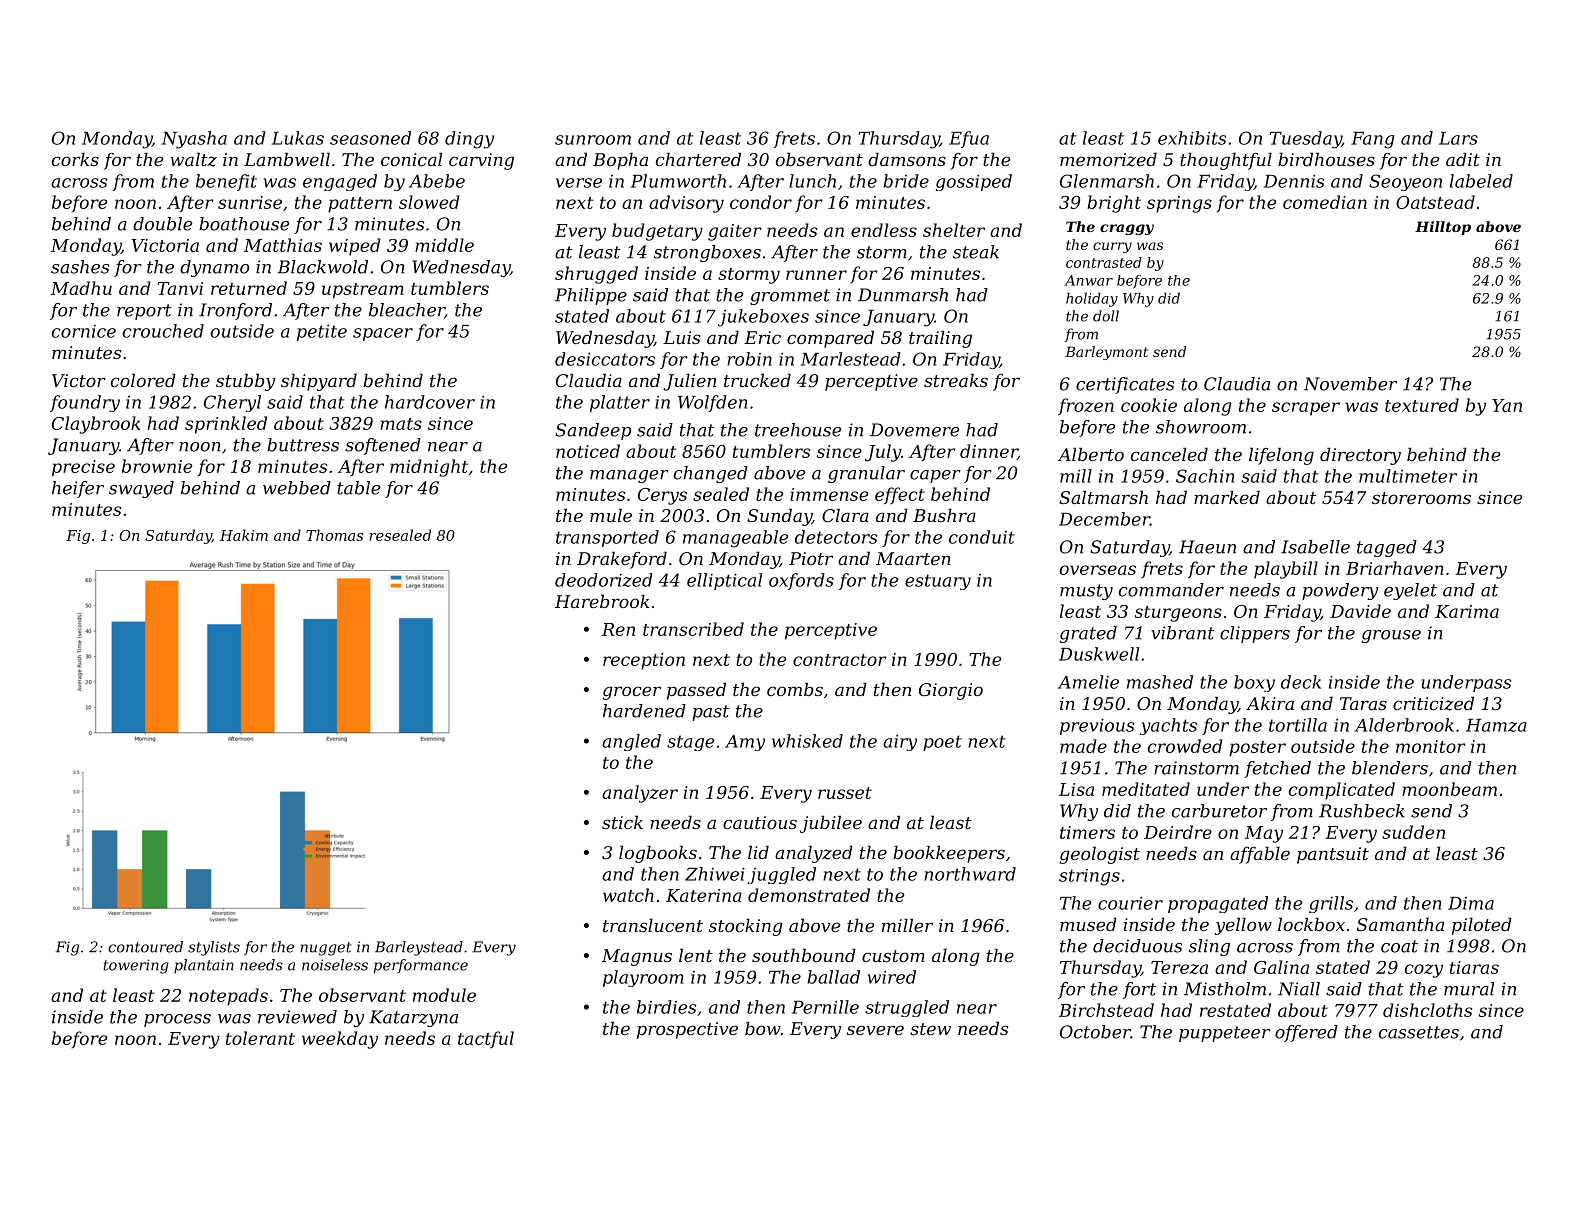  What do you see at coordinates (486, 1040) in the document?
I see `tactful` at bounding box center [486, 1040].
